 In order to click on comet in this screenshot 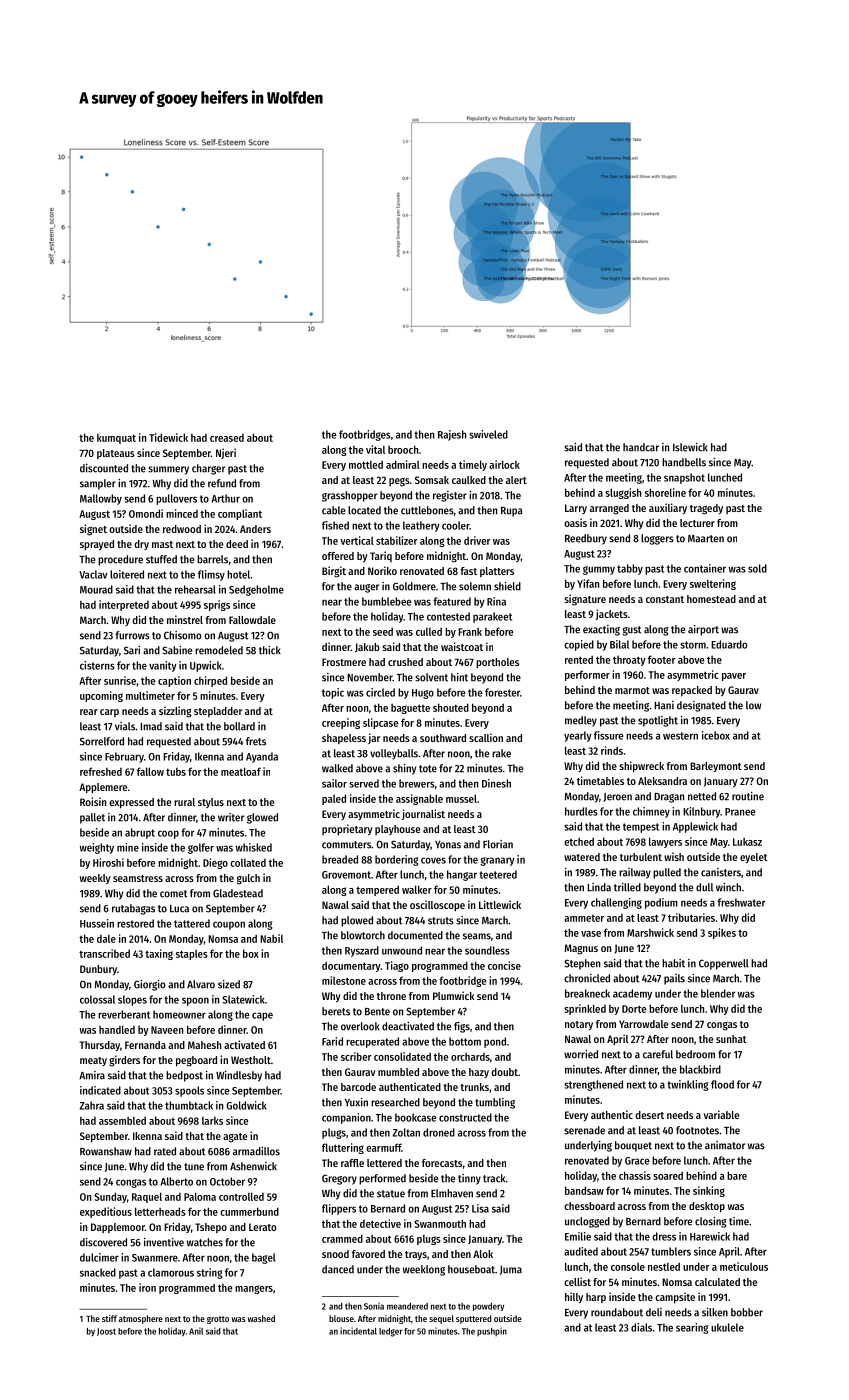, I will do `click(173, 894)`.
